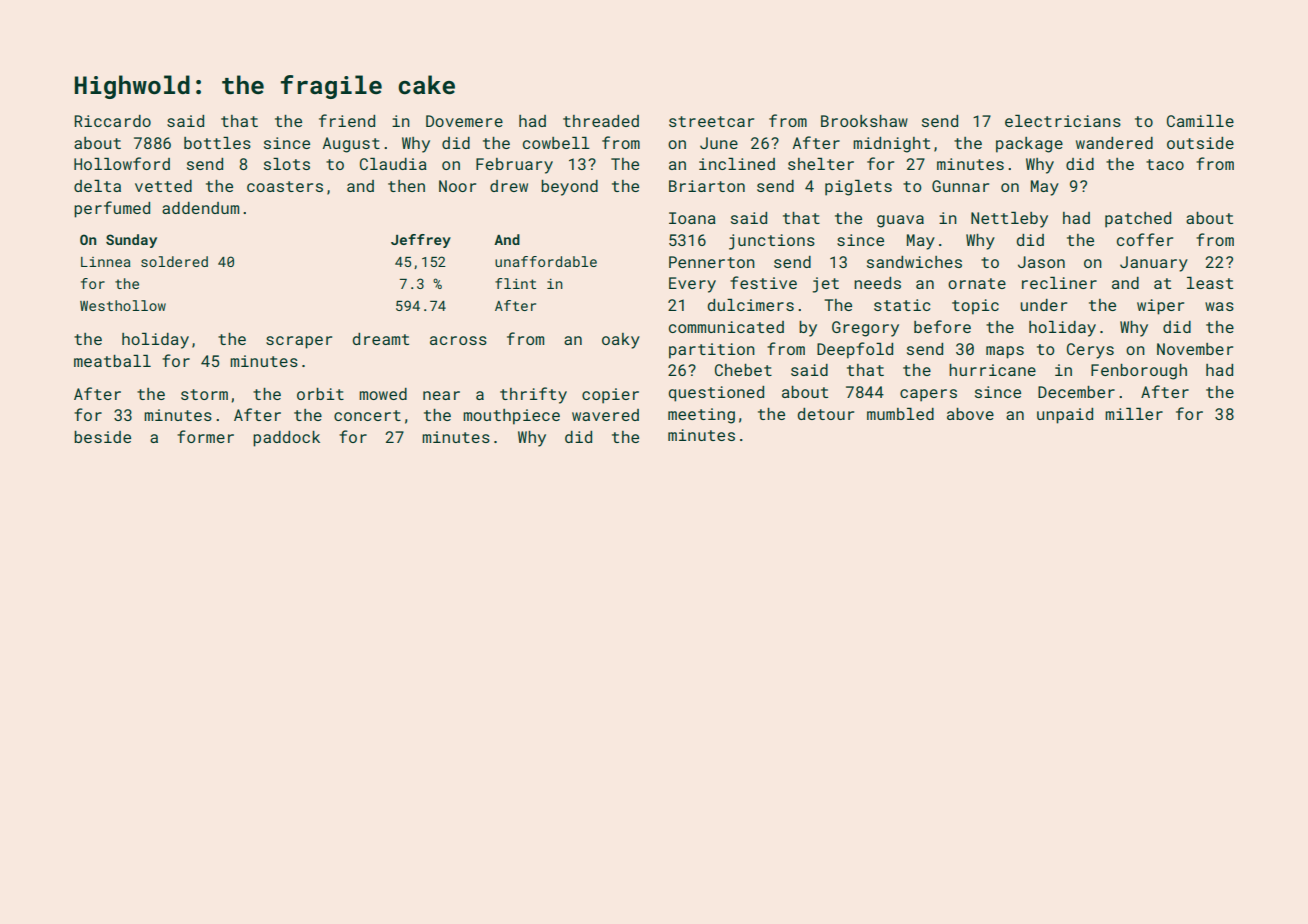  I want to click on beyond, so click(569, 188).
